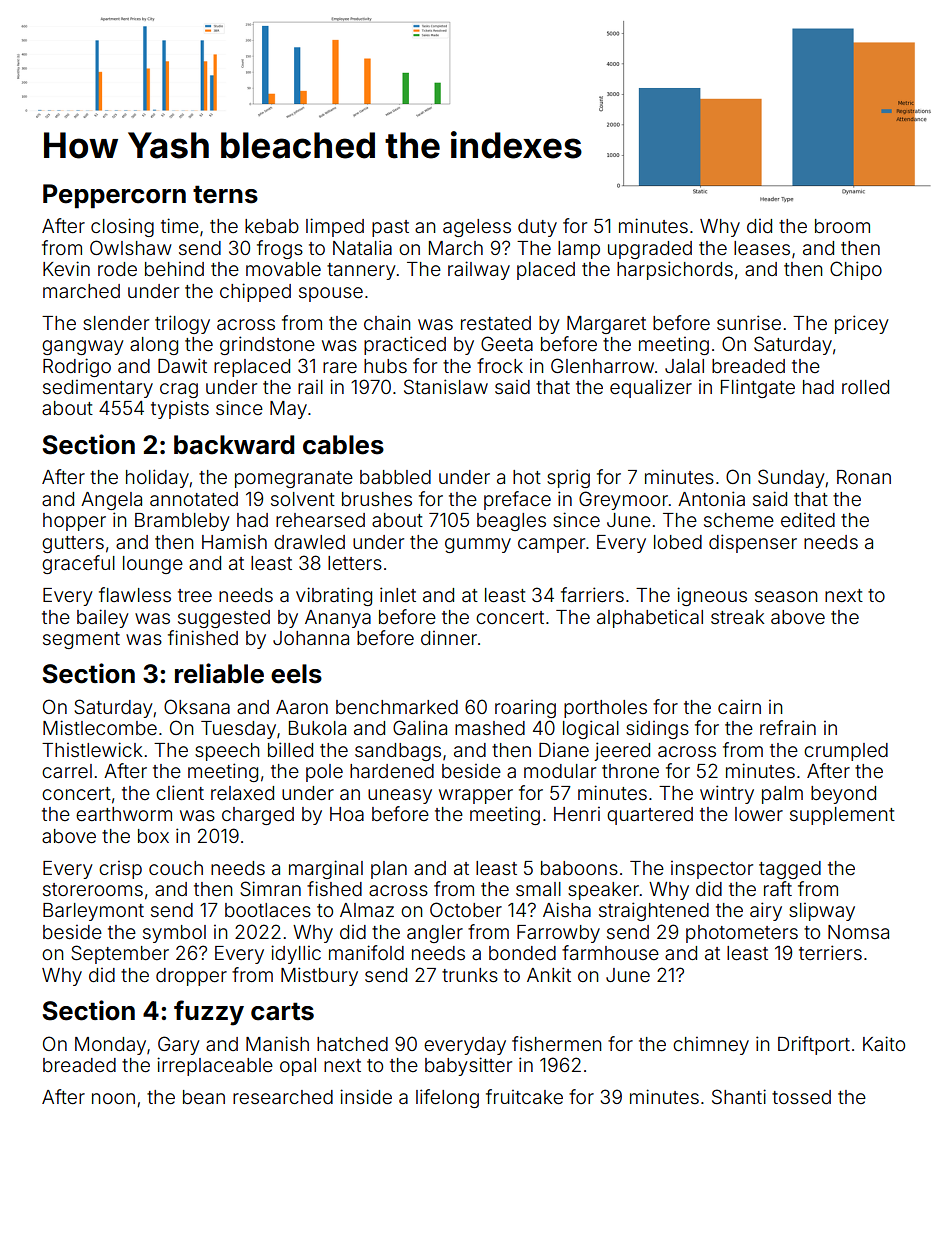 Image resolution: width=952 pixels, height=1233 pixels. What do you see at coordinates (762, 248) in the page?
I see `leases` at bounding box center [762, 248].
